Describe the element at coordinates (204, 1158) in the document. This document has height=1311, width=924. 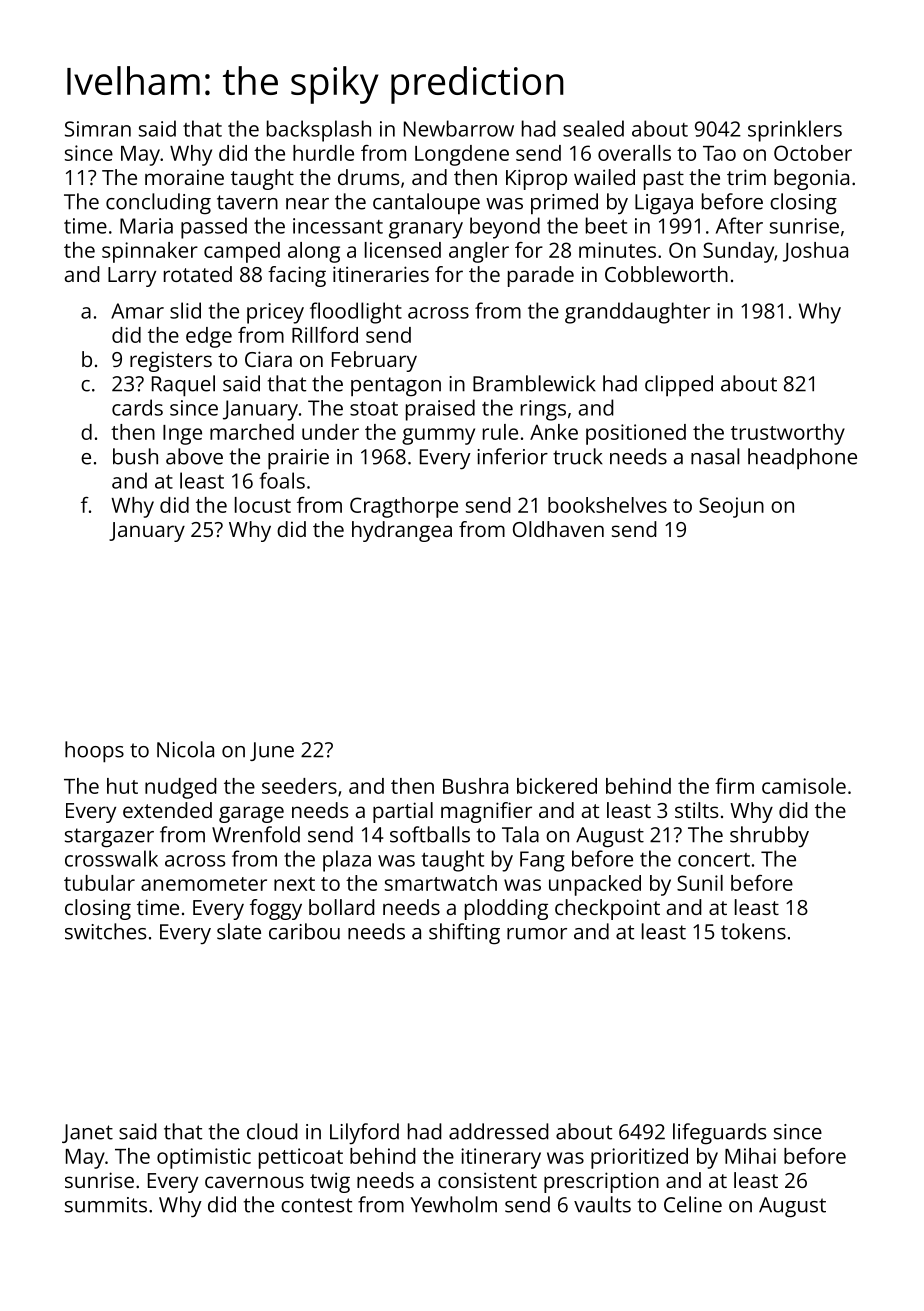
I see `optimistic` at that location.
